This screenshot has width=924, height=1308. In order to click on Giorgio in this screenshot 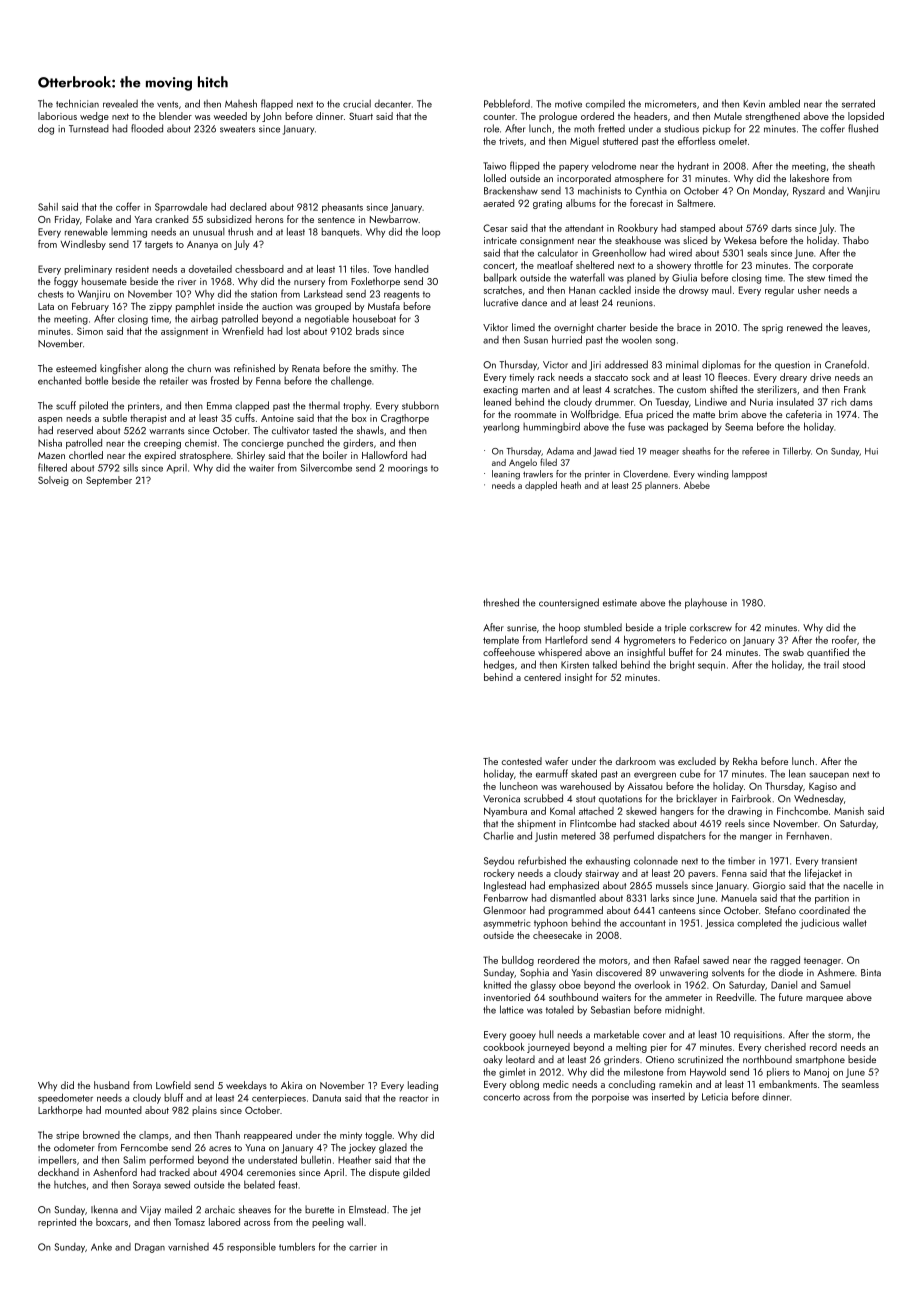, I will do `click(769, 887)`.
